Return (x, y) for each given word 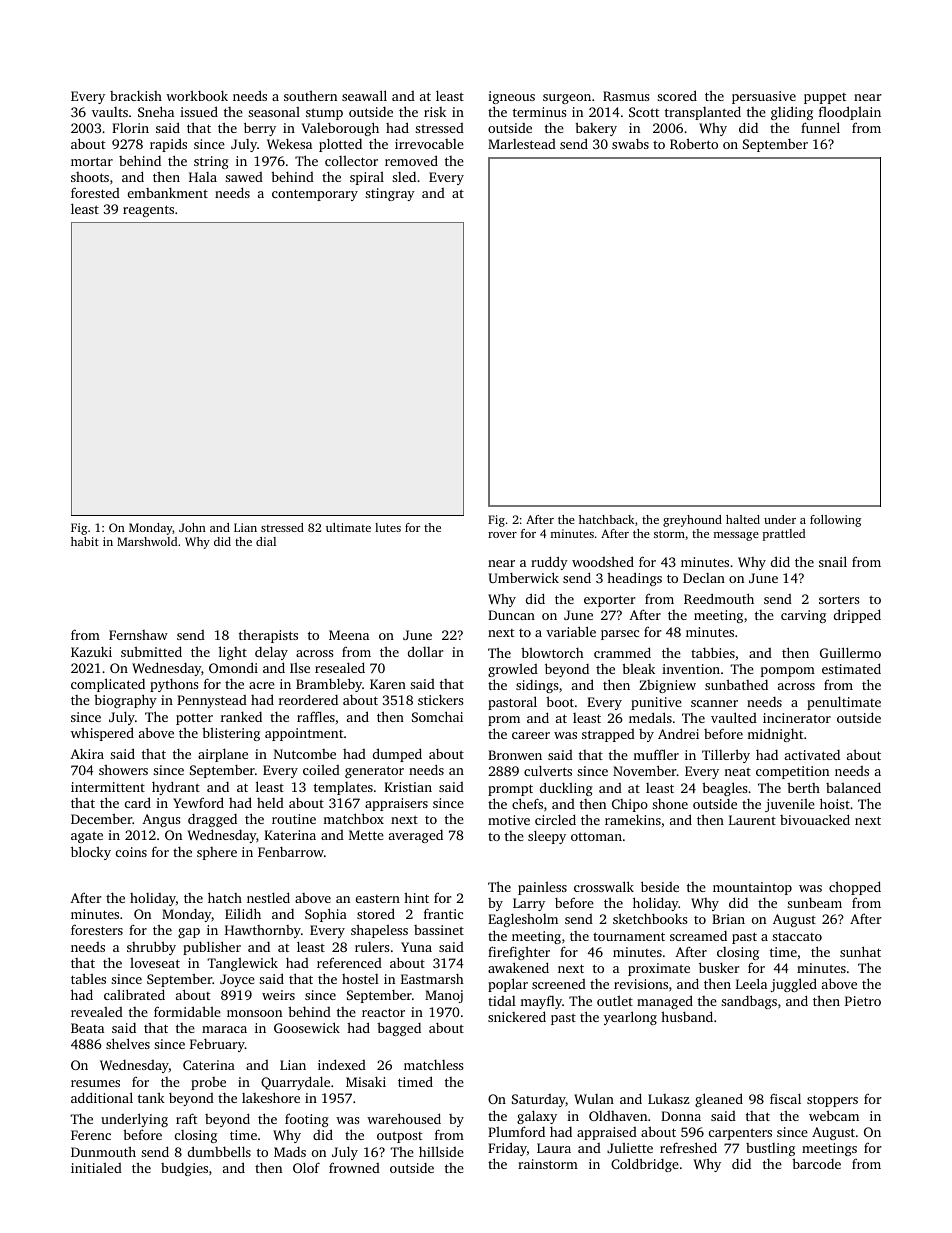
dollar (426, 651)
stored (376, 913)
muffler (656, 754)
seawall (364, 95)
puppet (825, 98)
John (192, 527)
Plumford (516, 1131)
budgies (184, 1169)
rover (502, 535)
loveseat (155, 963)
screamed (698, 936)
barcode (816, 1163)
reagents (148, 211)
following (835, 521)
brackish (136, 96)
